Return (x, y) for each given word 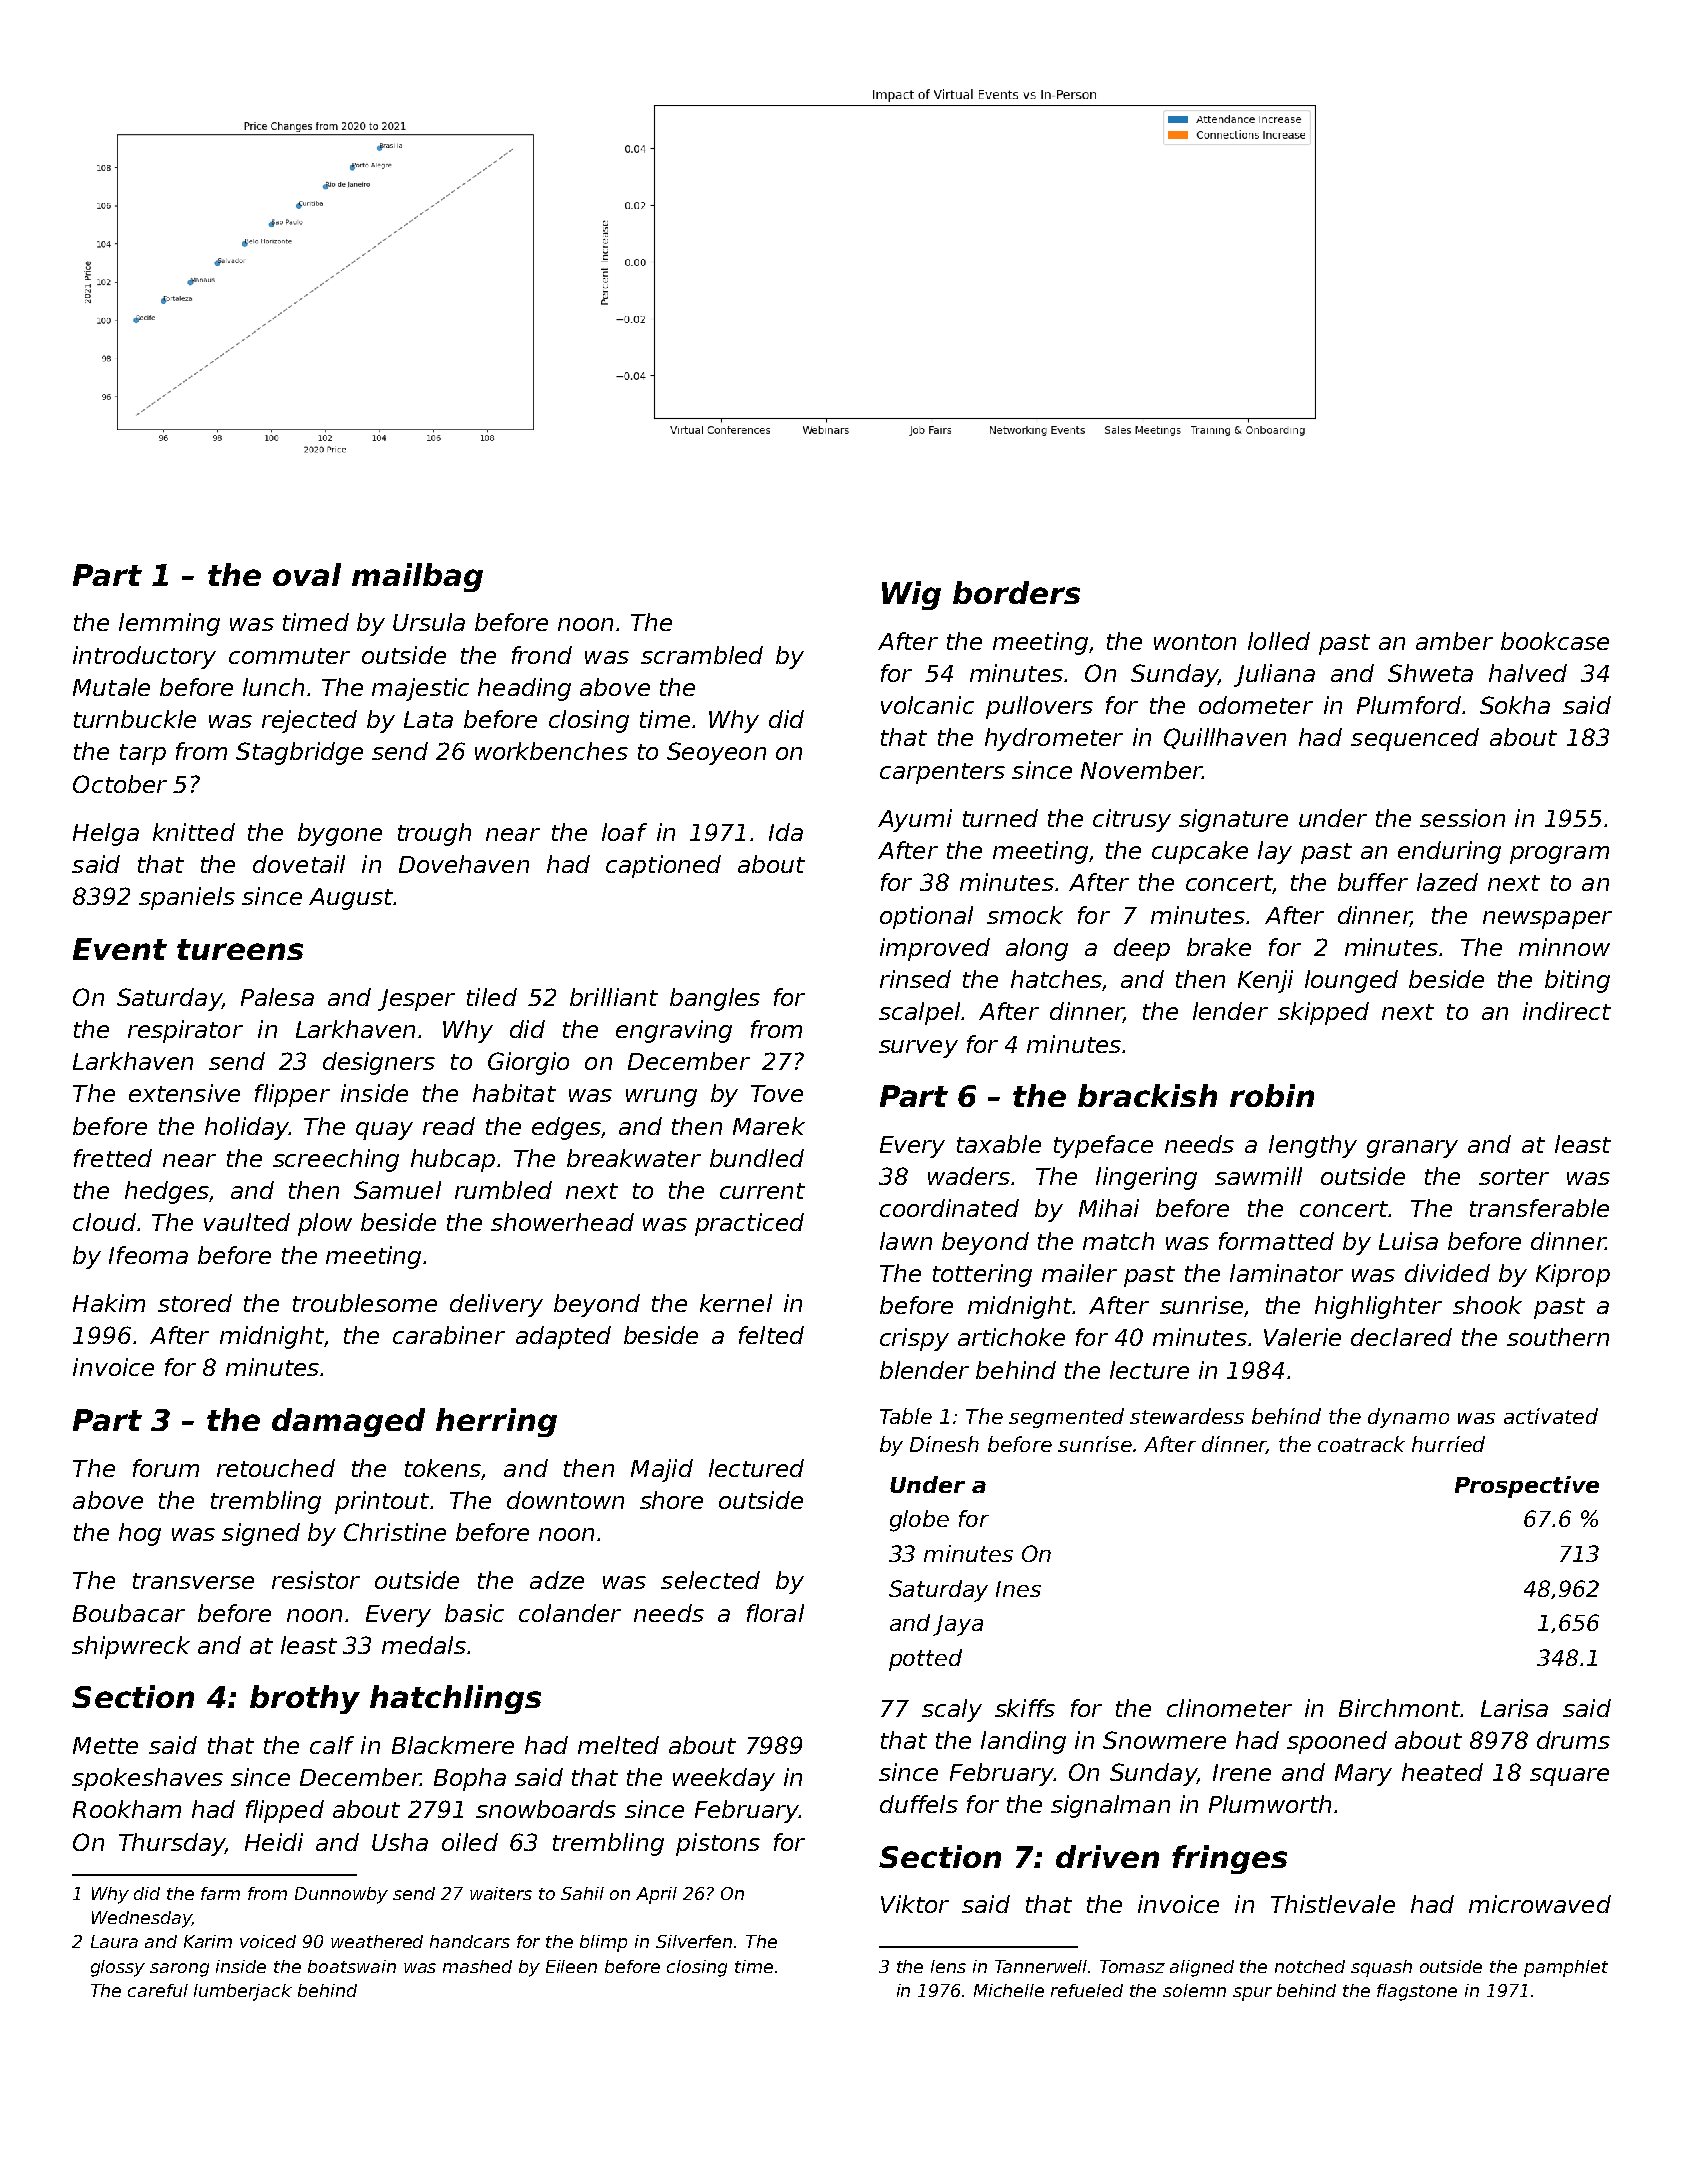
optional (926, 917)
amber (1454, 641)
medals (424, 1645)
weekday (724, 1779)
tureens (240, 949)
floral (775, 1613)
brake (1219, 947)
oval (307, 574)
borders (1016, 592)
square (1569, 1777)
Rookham (127, 1809)
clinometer (1229, 1708)
